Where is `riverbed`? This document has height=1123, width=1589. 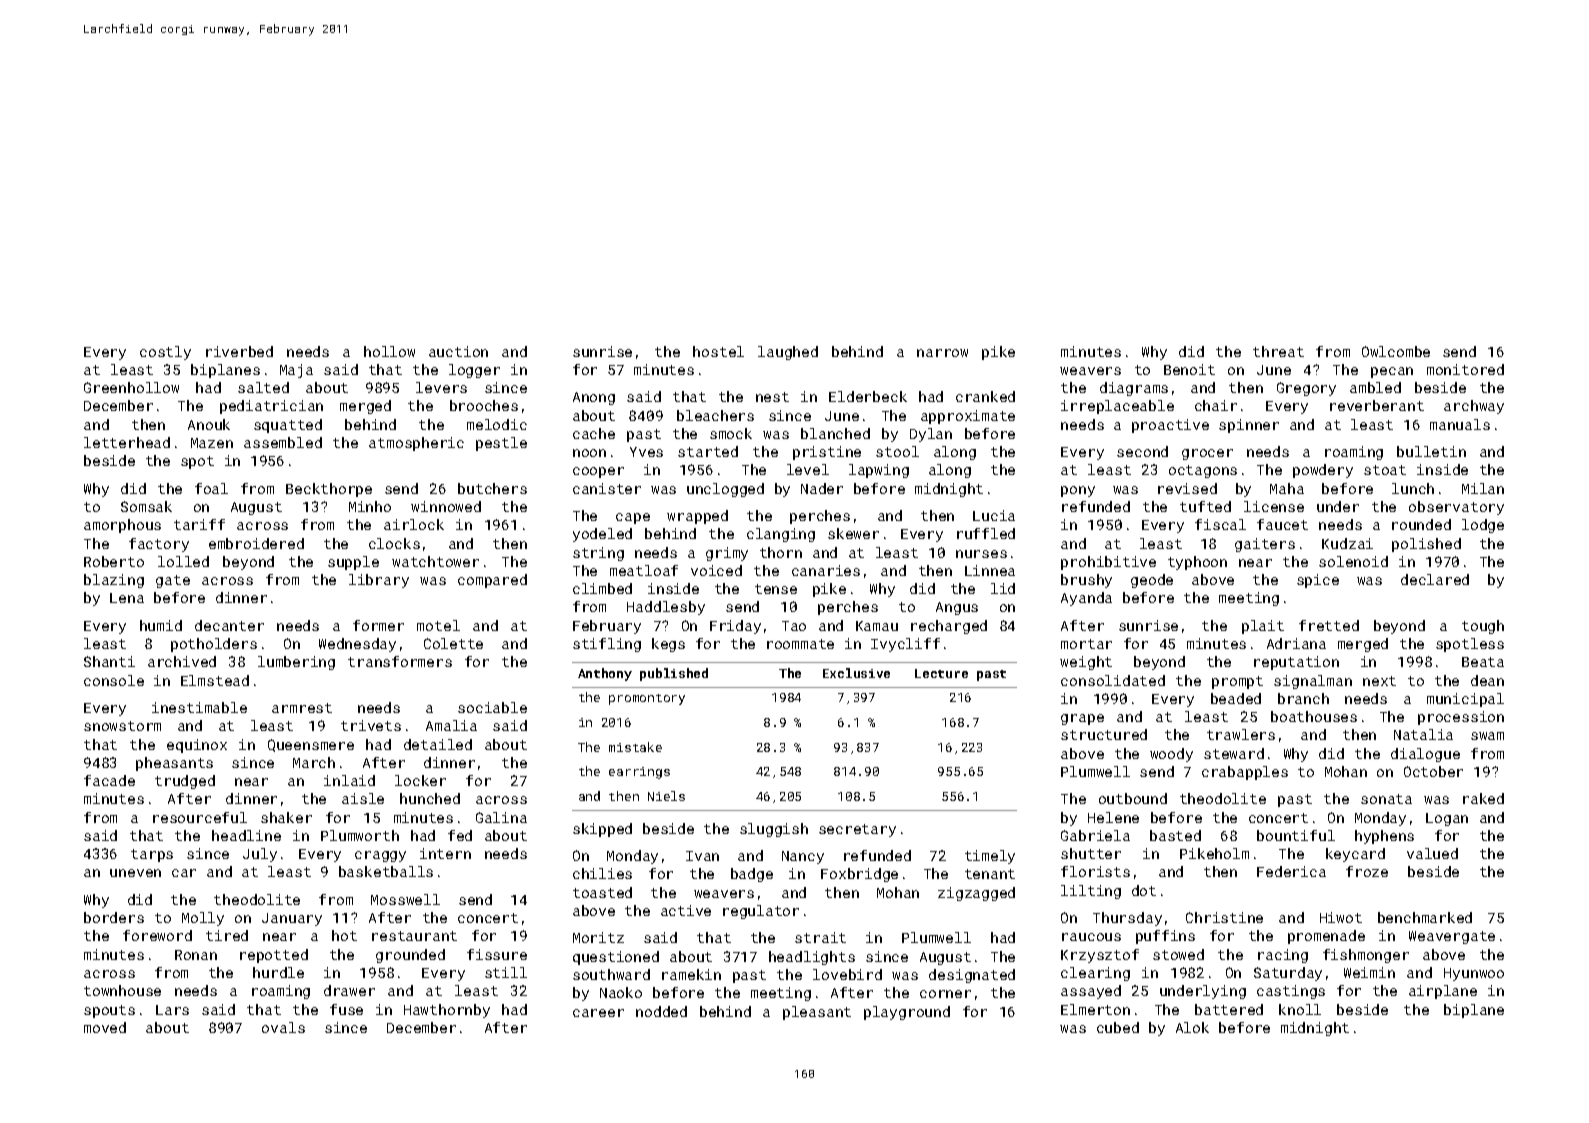
riverbed is located at coordinates (239, 351).
